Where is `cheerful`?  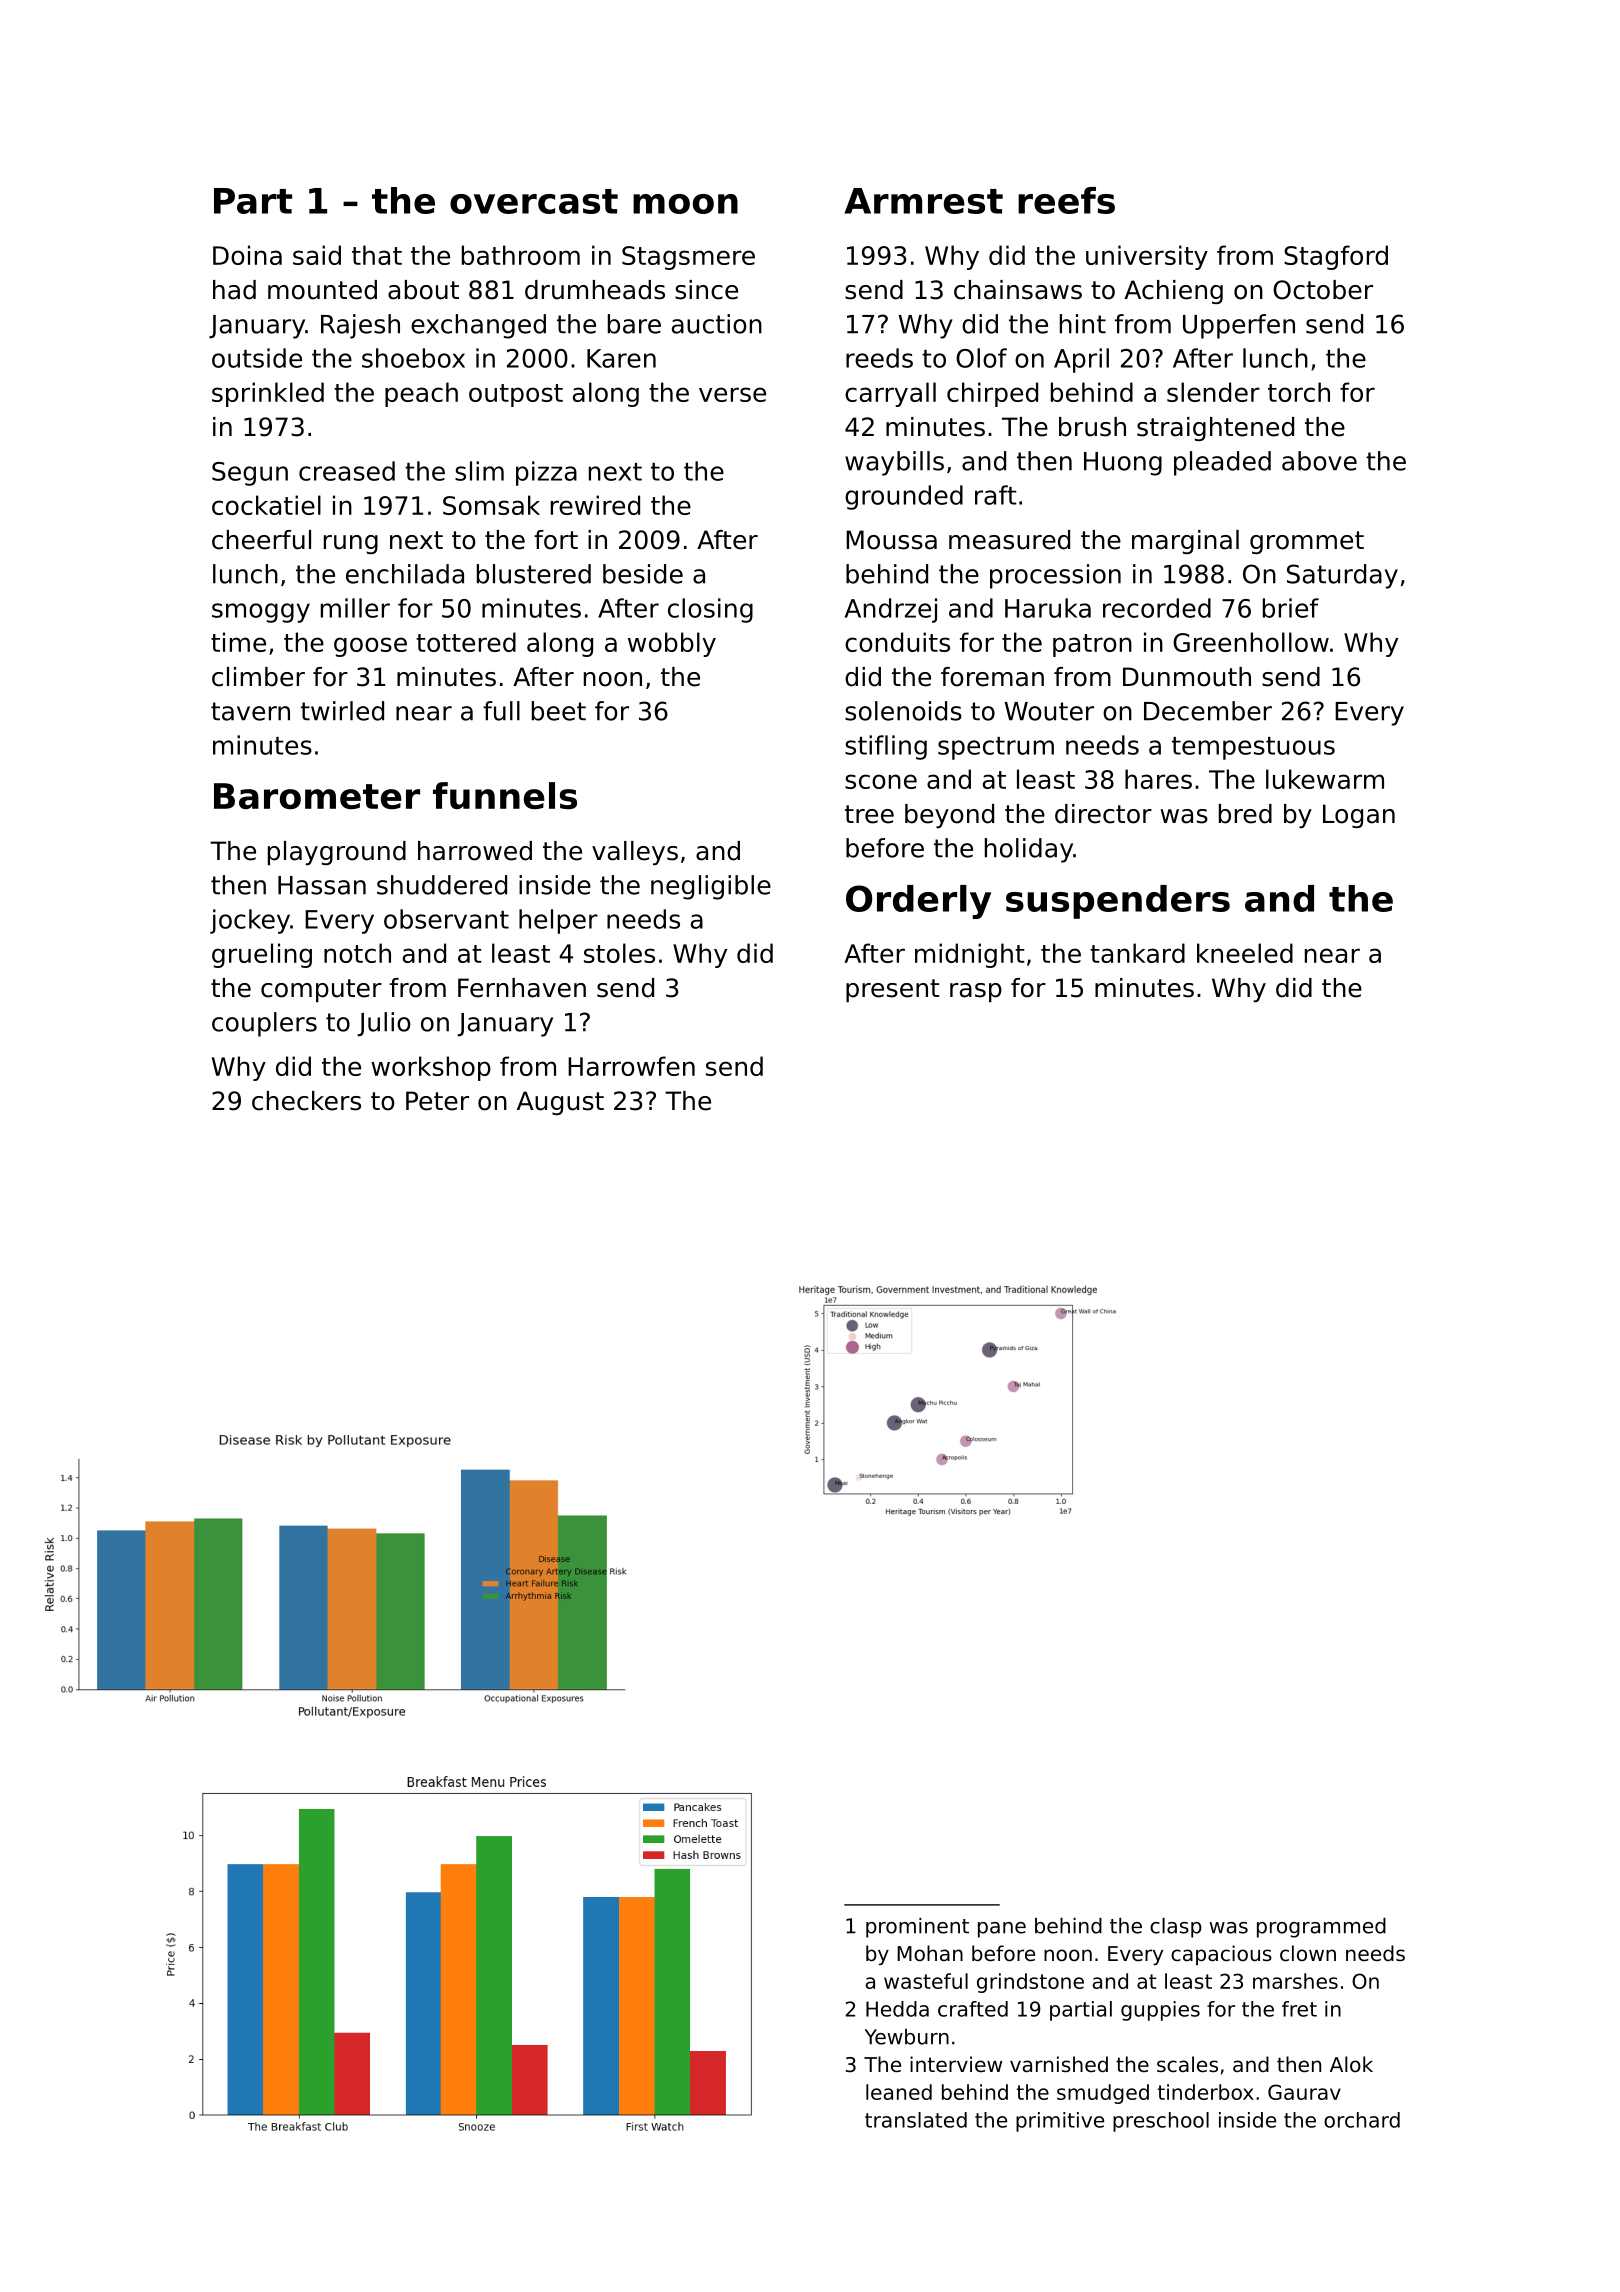 cheerful is located at coordinates (261, 540).
